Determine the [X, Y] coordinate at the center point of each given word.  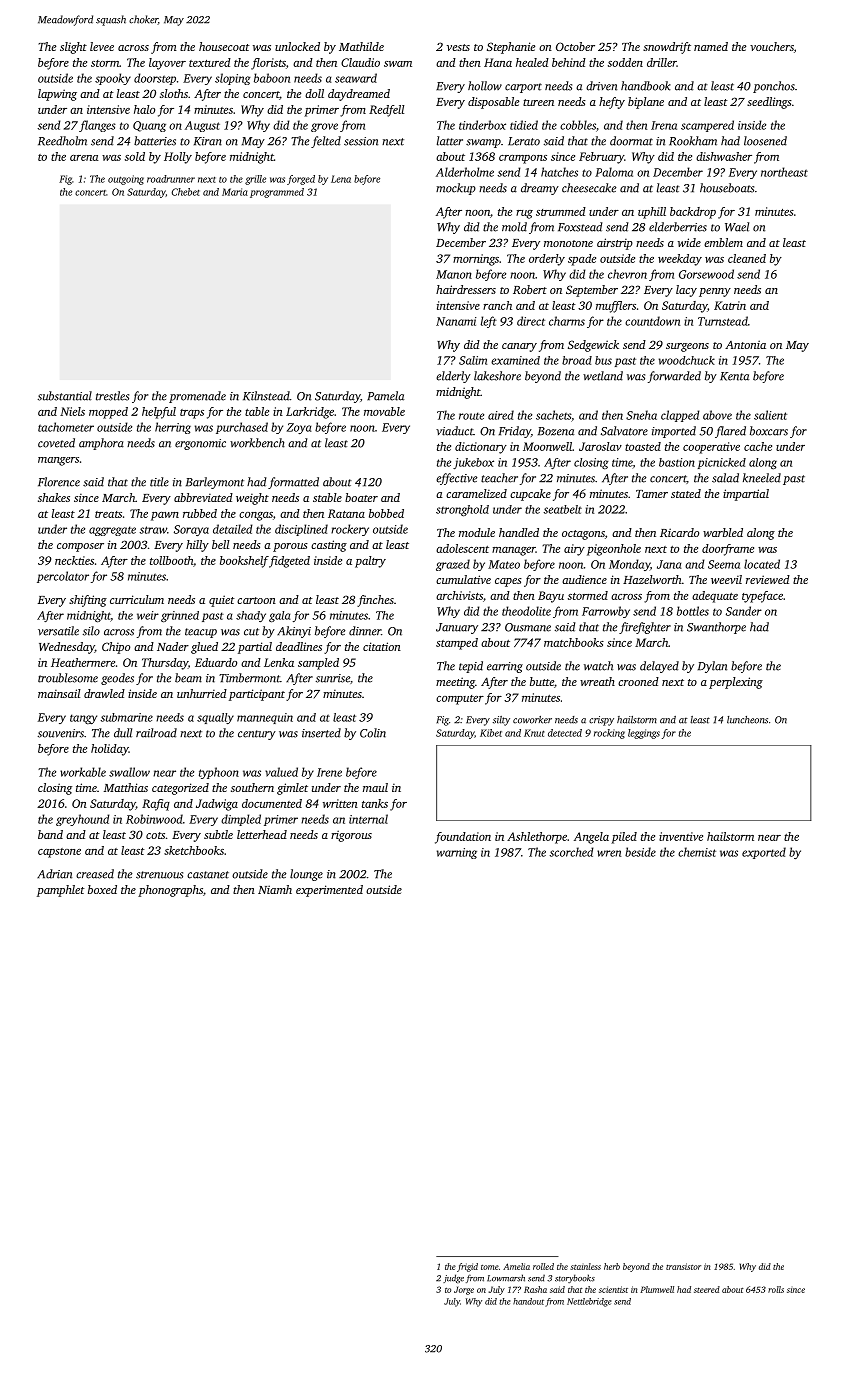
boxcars [769, 431]
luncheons [747, 720]
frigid [467, 1267]
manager [514, 551]
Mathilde [361, 46]
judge [453, 1279]
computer [460, 700]
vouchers [772, 46]
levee [102, 46]
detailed [233, 529]
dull [123, 733]
